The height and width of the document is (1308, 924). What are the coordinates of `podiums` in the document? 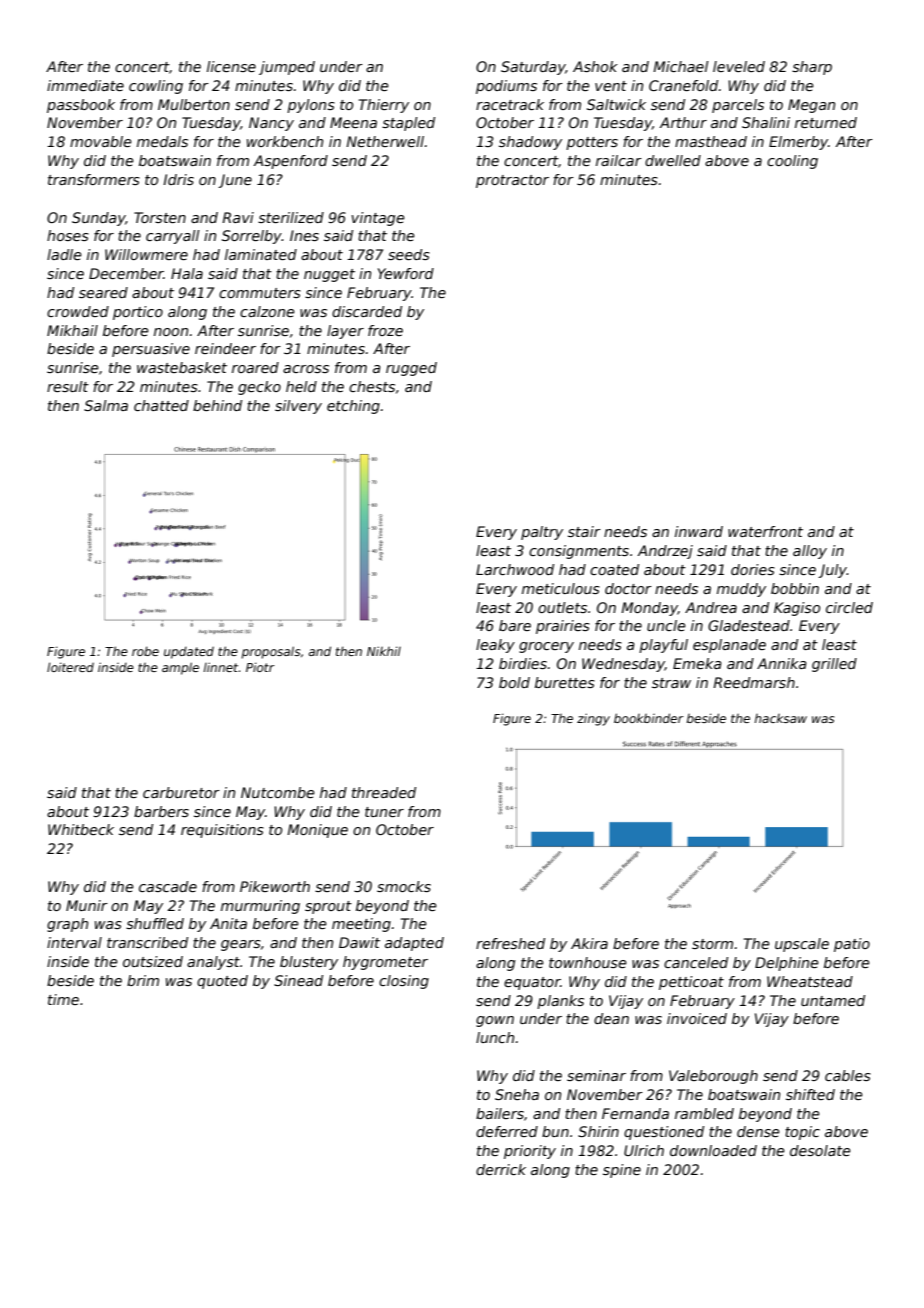 It's located at (506, 87).
